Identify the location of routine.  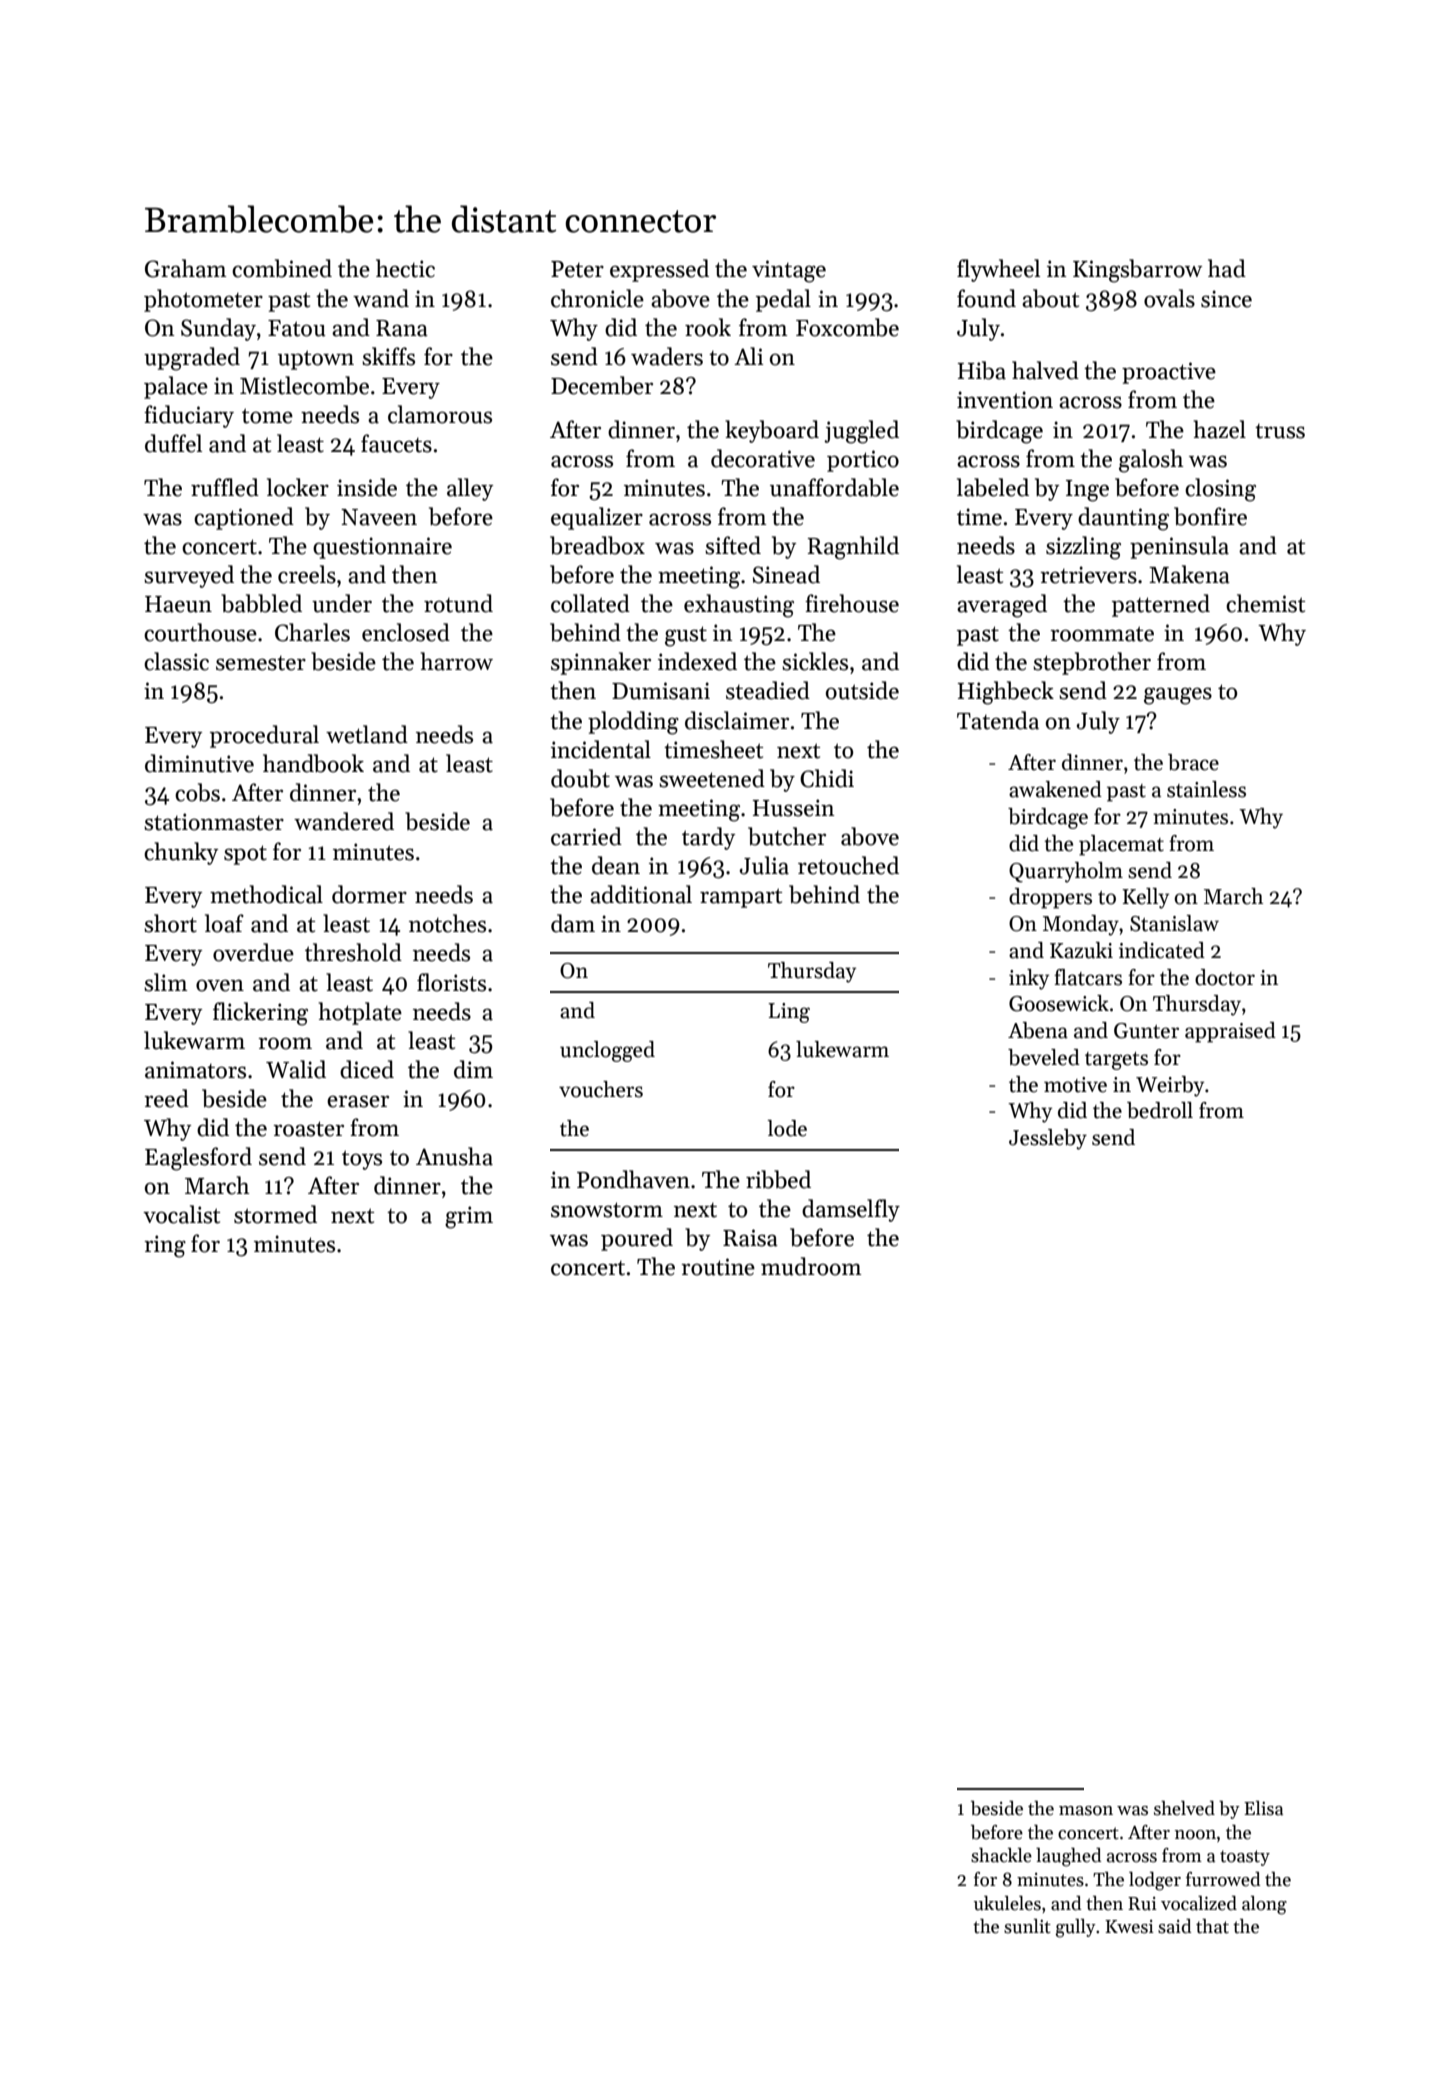
(718, 1267).
